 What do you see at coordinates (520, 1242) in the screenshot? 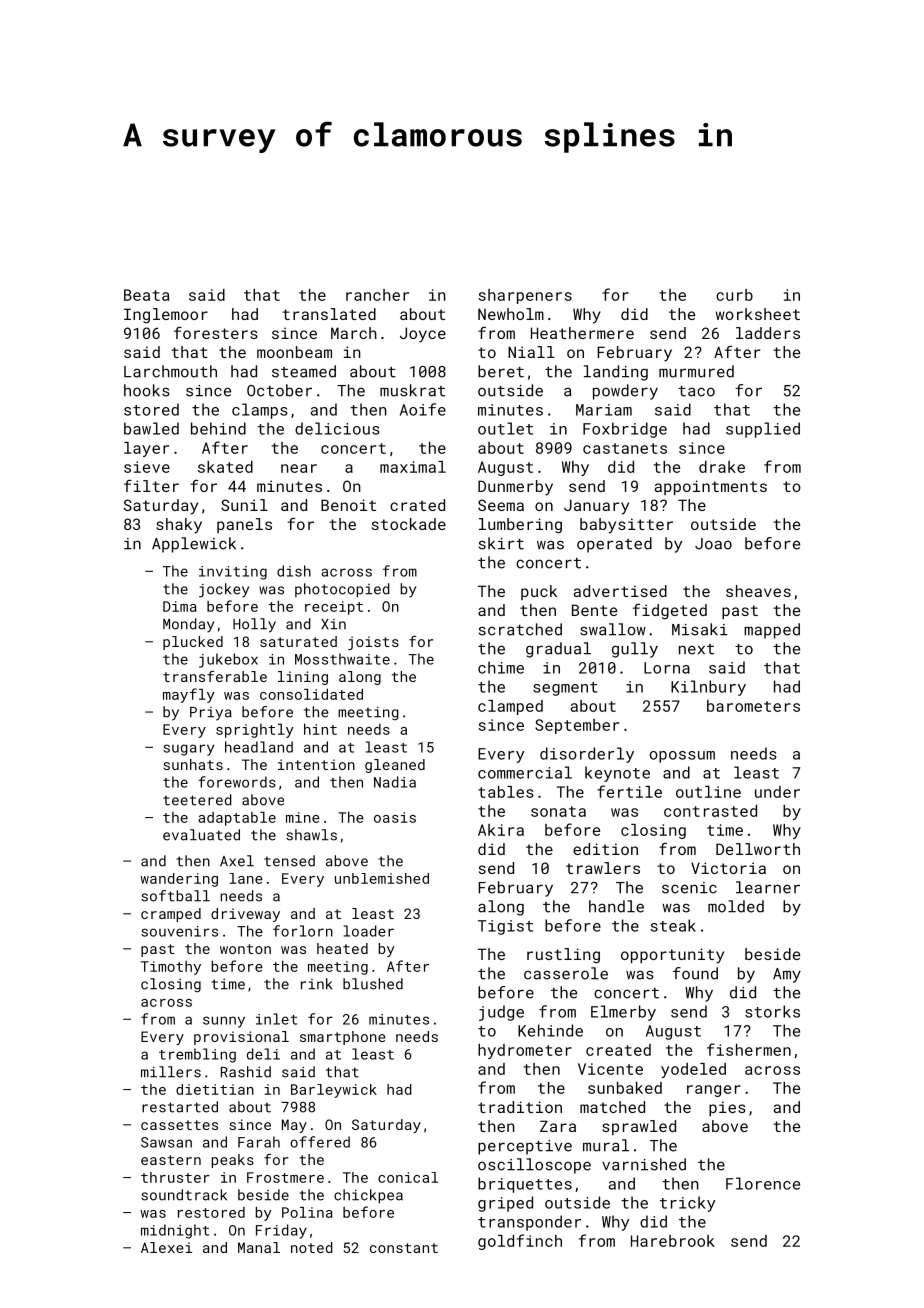
I see `goldfinch` at bounding box center [520, 1242].
